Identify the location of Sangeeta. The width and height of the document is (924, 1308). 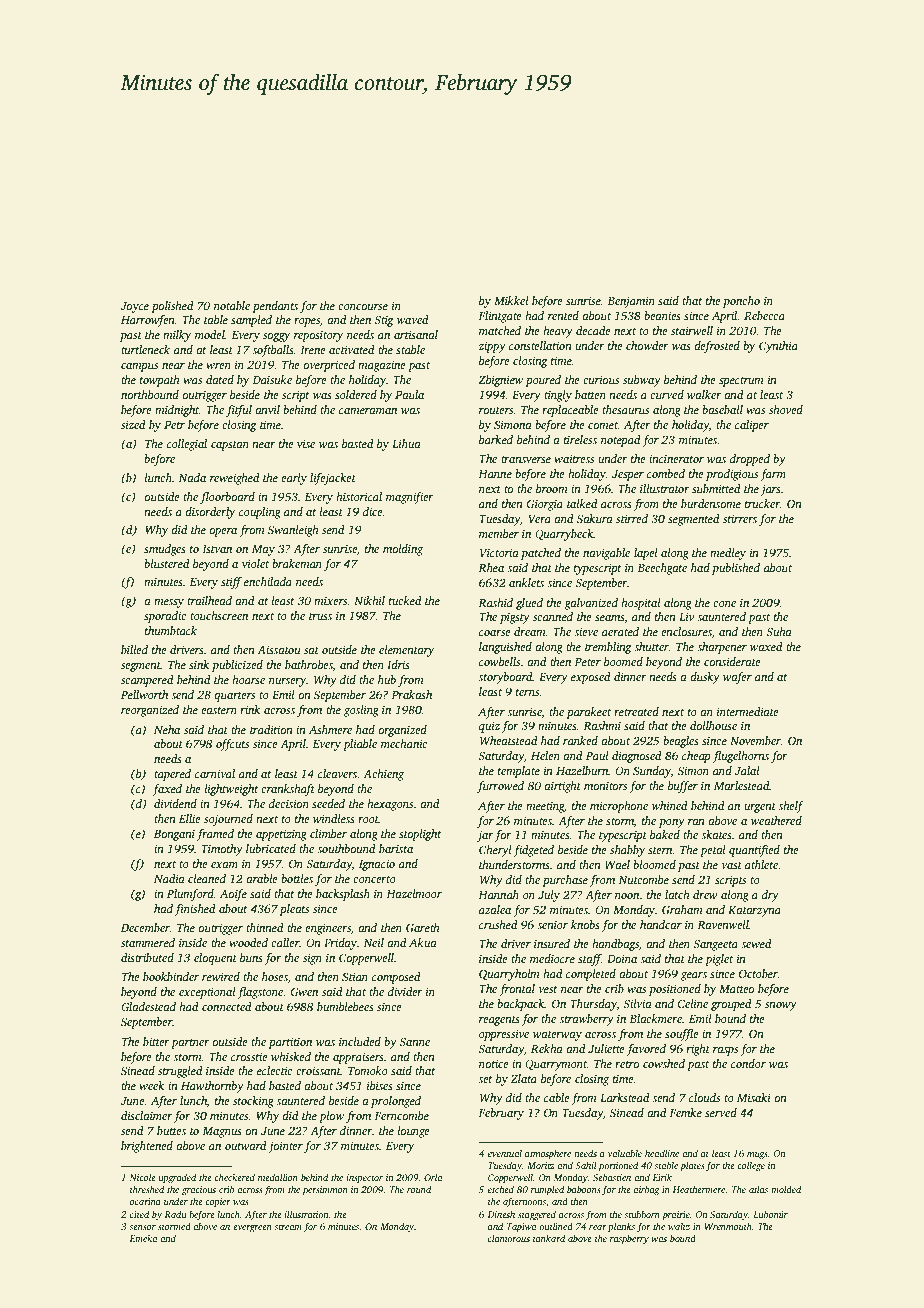
(715, 945).
